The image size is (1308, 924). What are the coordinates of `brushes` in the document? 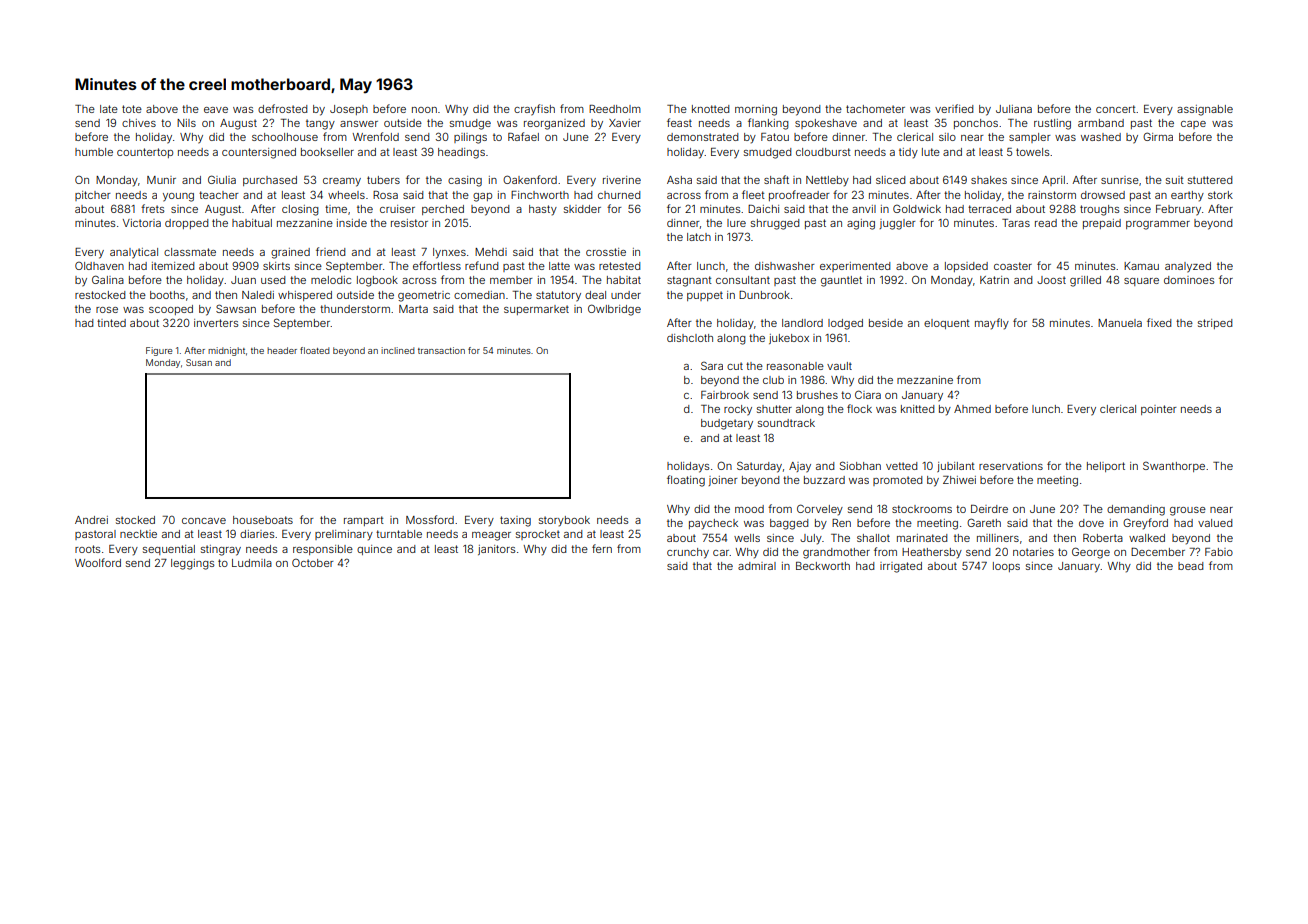 It's located at (817, 395).
